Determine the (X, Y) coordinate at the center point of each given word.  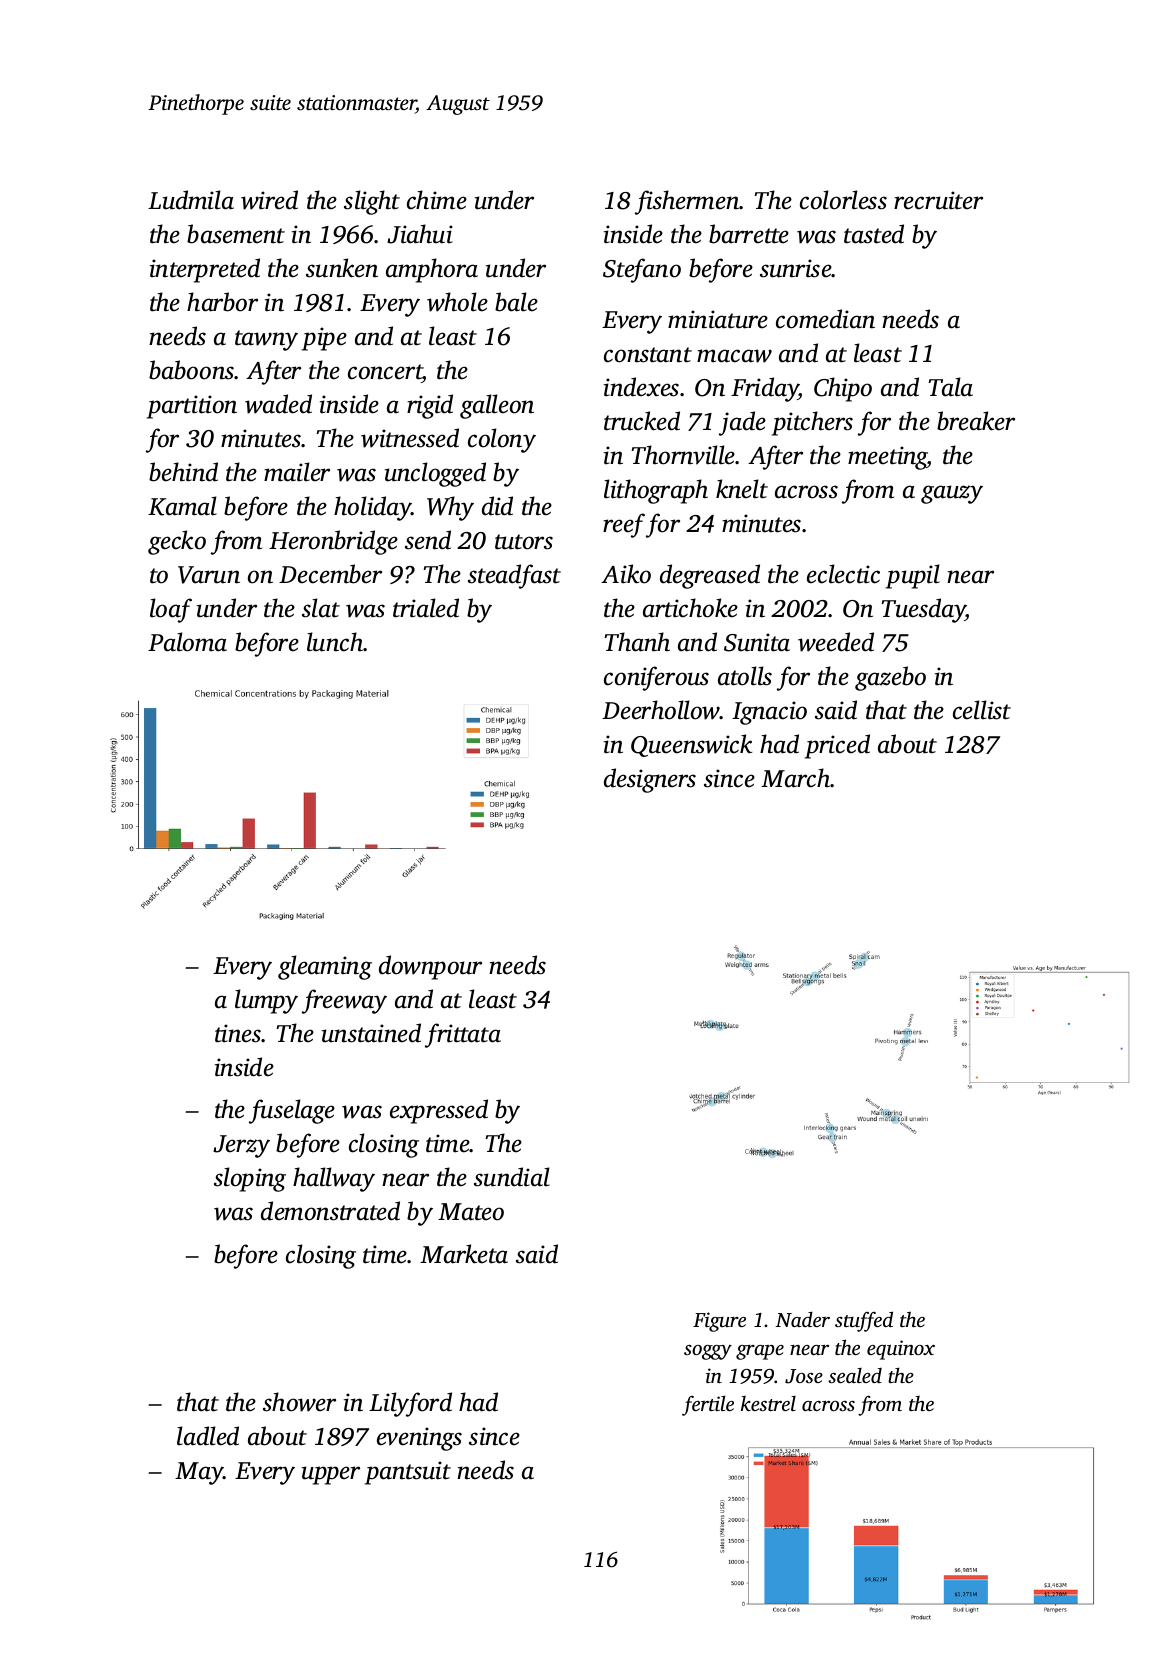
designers (650, 780)
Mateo (471, 1212)
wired (269, 200)
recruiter (938, 200)
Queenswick (691, 745)
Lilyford (410, 1404)
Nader (802, 1319)
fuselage (292, 1111)
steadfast (514, 576)
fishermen (687, 202)
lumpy (266, 1001)
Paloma (187, 642)
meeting (888, 458)
